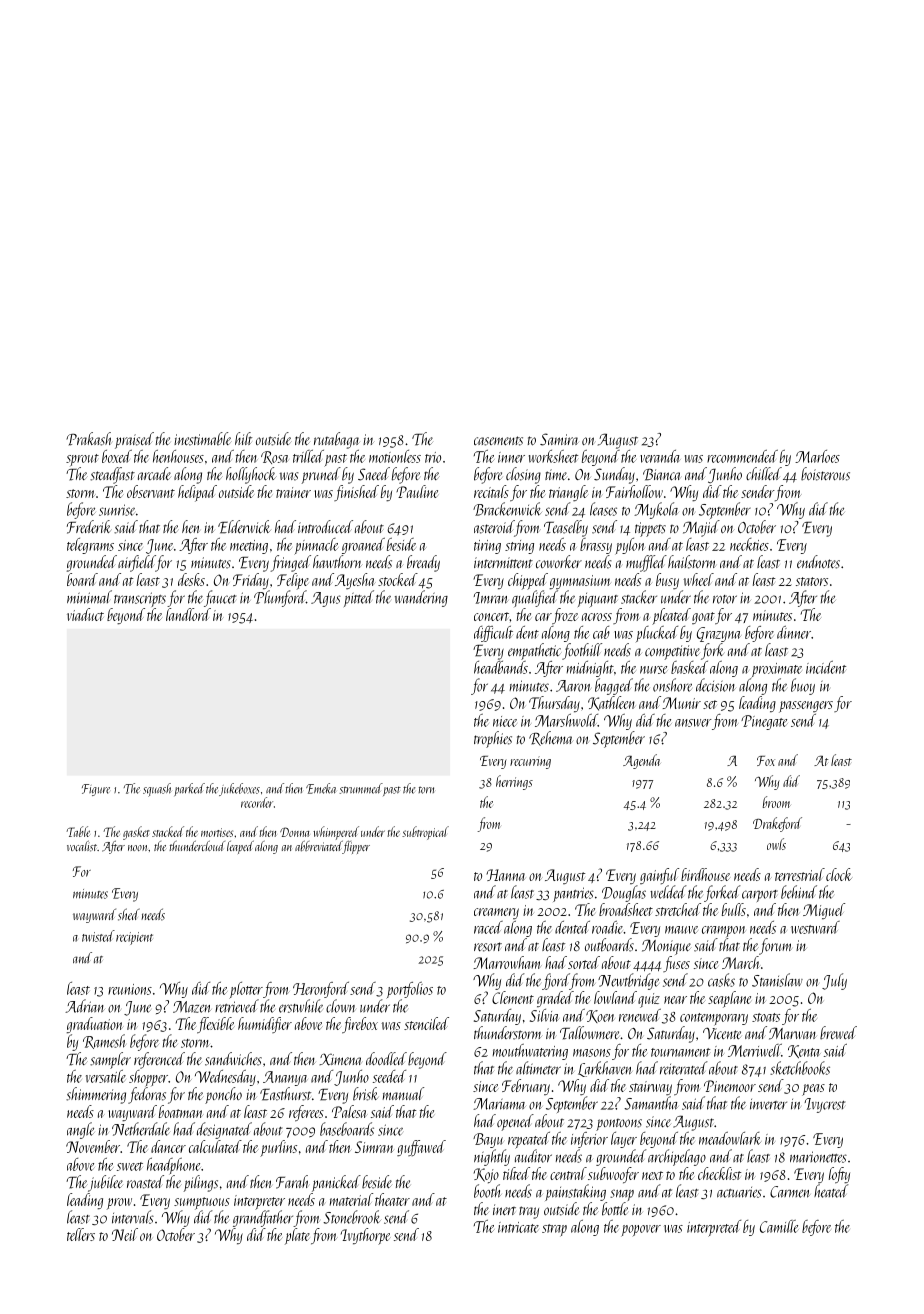  I want to click on twisted, so click(98, 936).
